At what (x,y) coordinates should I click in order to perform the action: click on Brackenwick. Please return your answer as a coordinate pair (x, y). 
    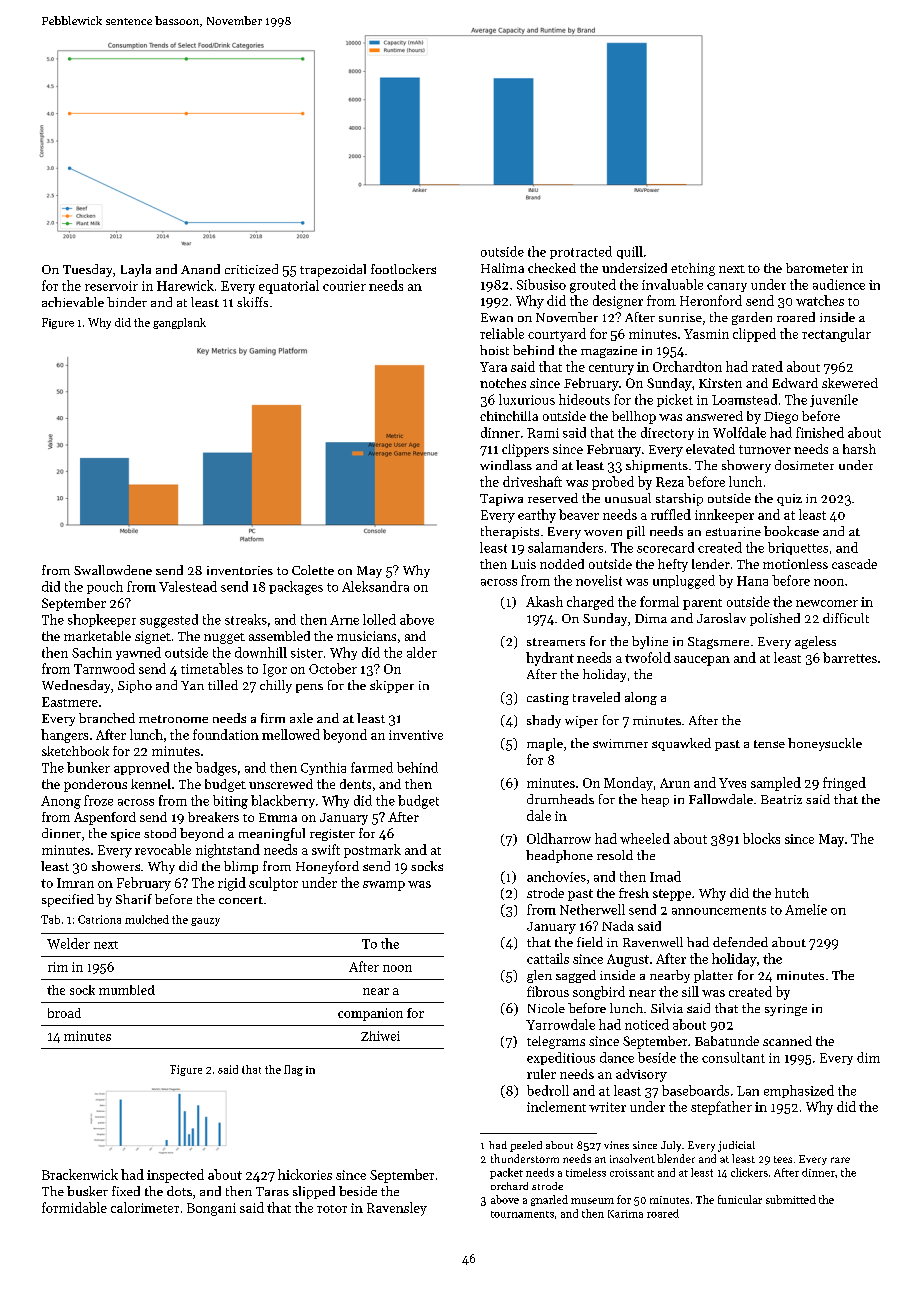
    Looking at the image, I should click on (80, 1174).
